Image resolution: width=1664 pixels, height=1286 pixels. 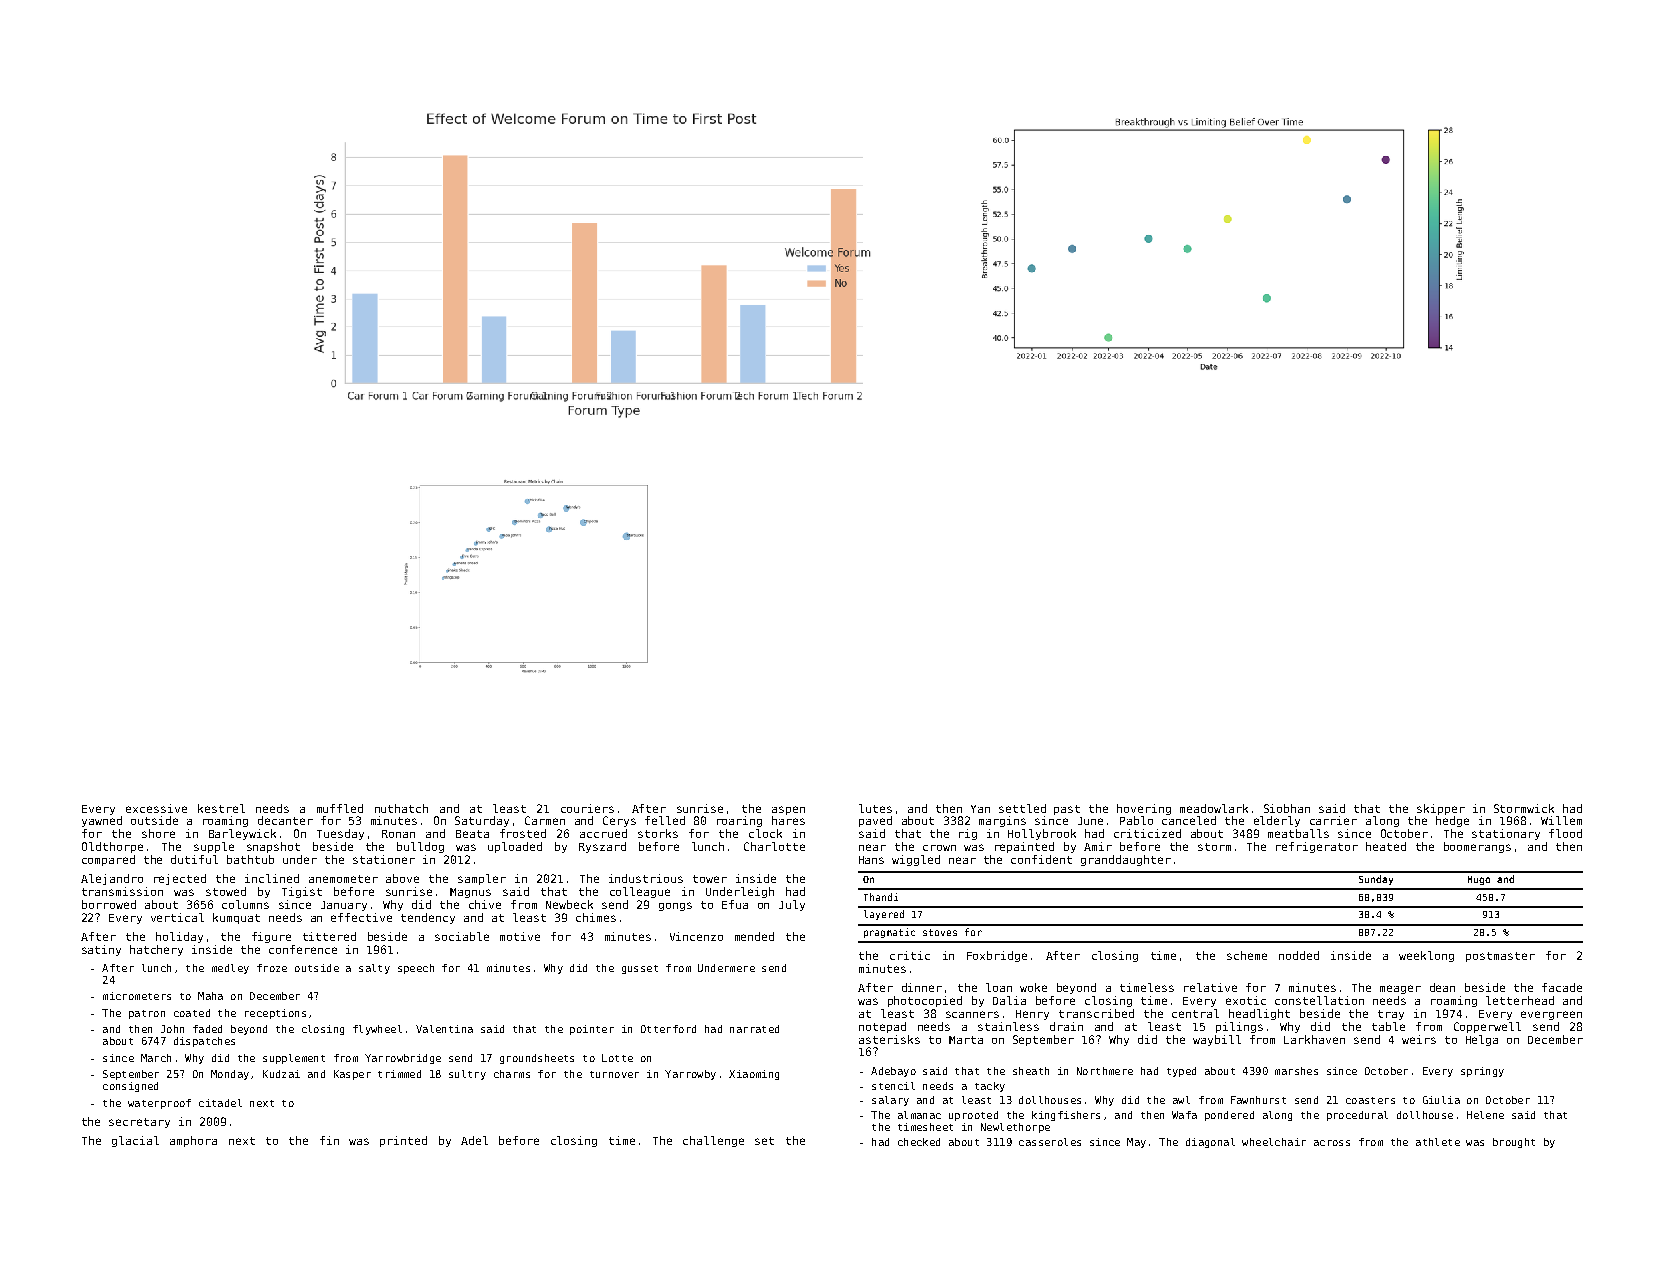 I want to click on conference, so click(x=303, y=949).
